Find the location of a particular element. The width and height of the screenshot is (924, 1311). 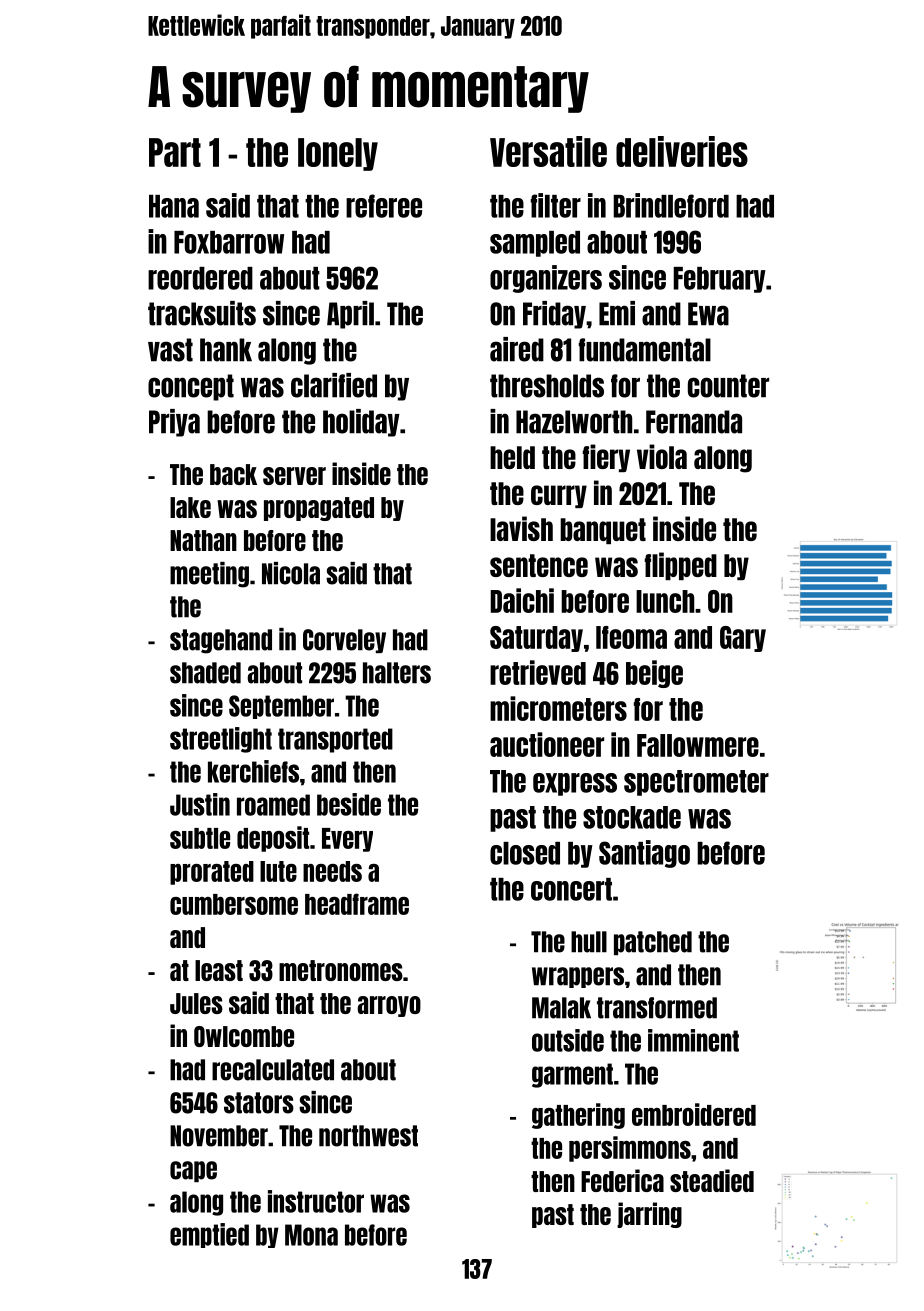

instructor is located at coordinates (316, 1201).
